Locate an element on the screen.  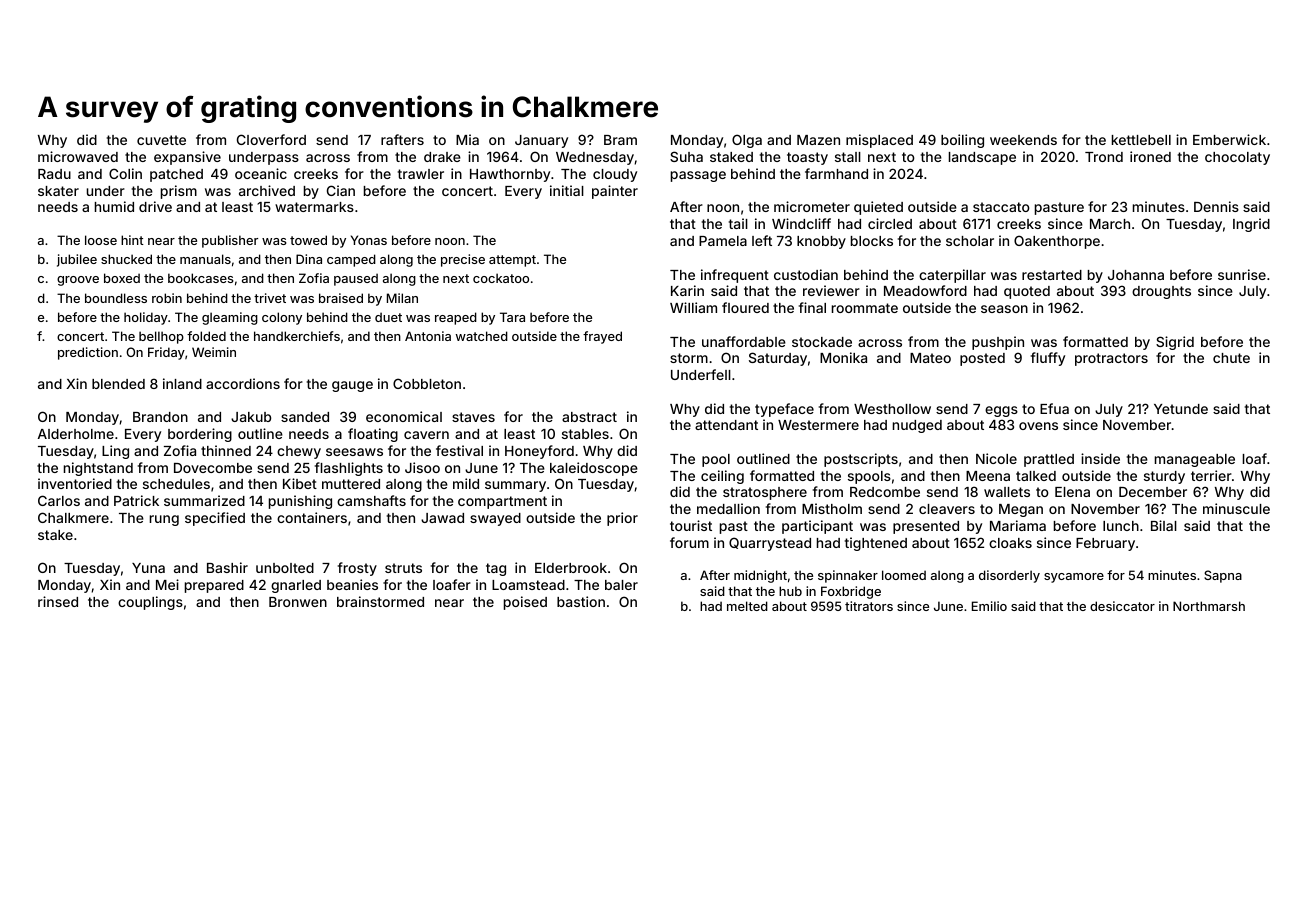
Emberwick is located at coordinates (1229, 139).
